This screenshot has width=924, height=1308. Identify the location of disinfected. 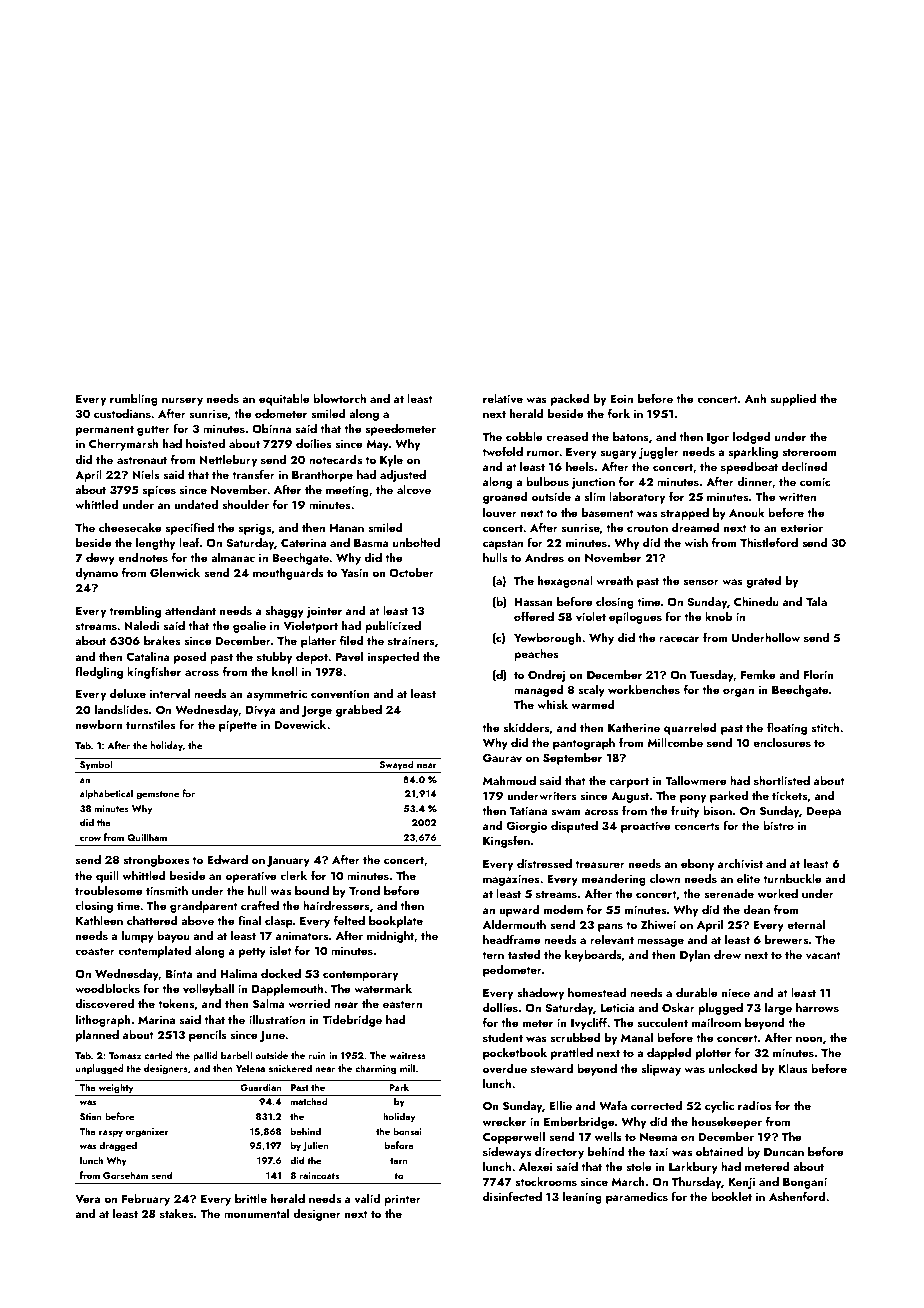
(512, 1196).
